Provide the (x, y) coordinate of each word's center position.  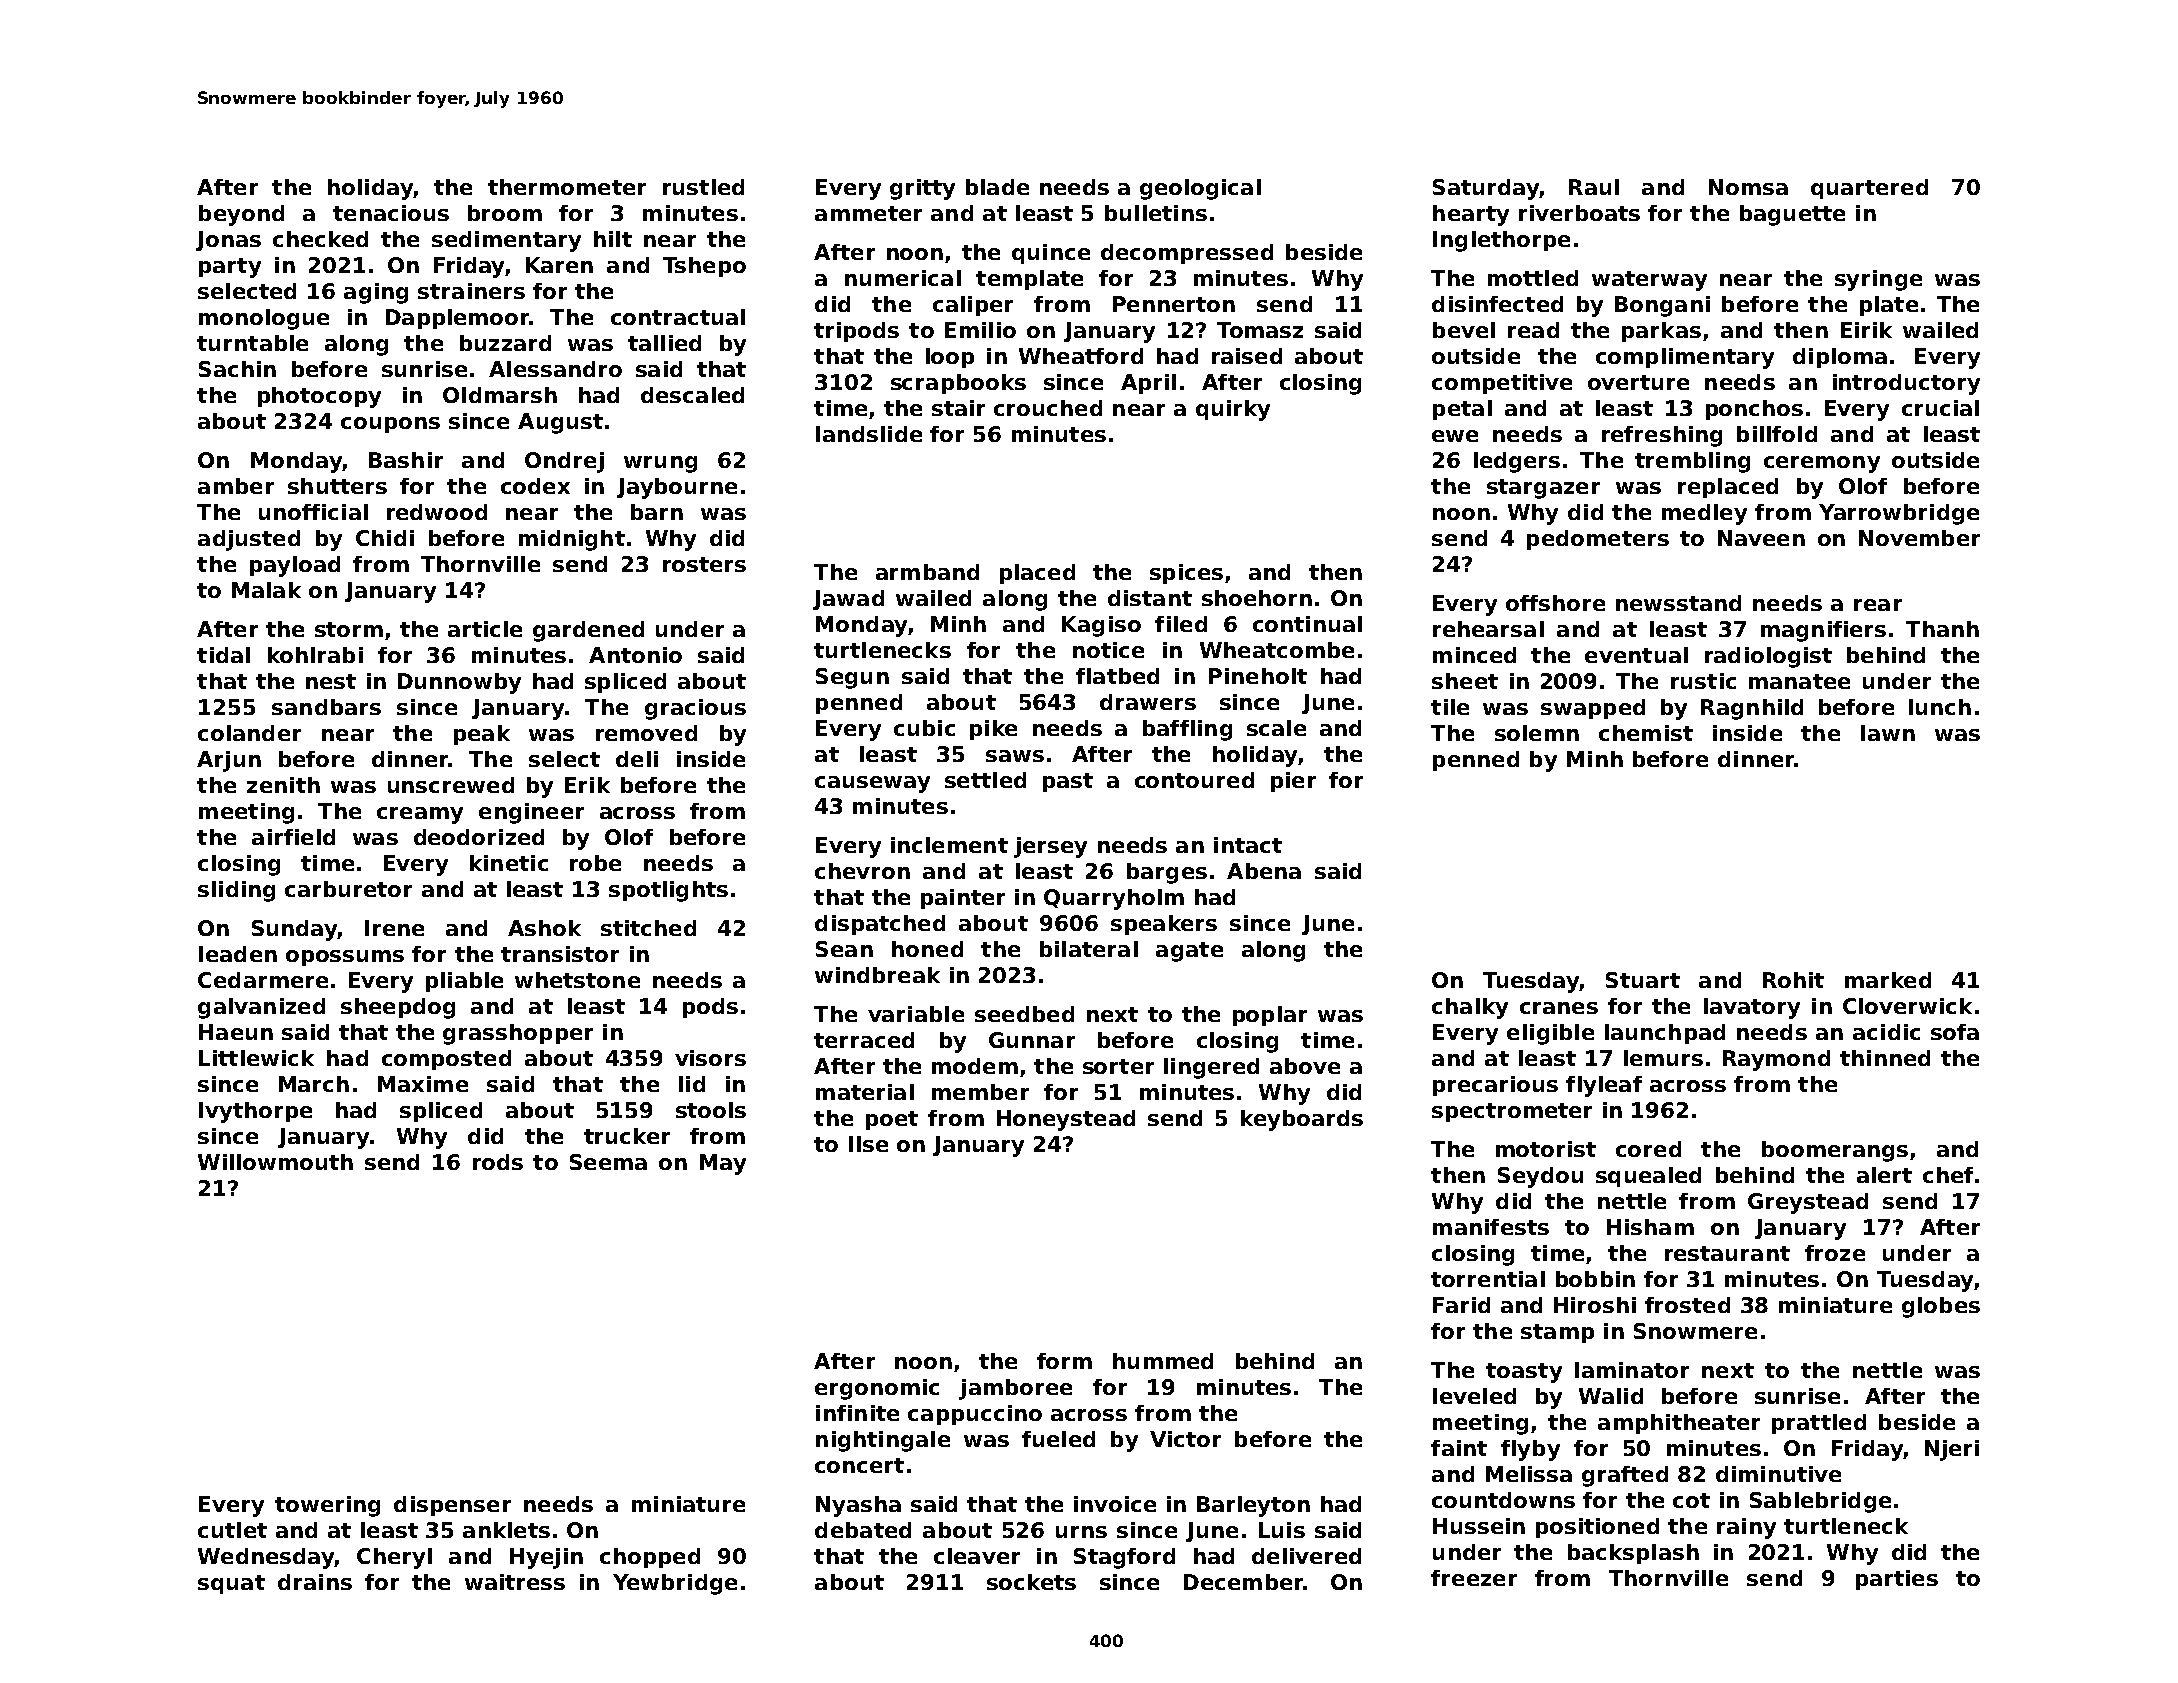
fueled (1058, 1439)
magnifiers (1823, 631)
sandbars (326, 707)
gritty (922, 189)
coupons (390, 425)
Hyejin (546, 1558)
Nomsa (1748, 187)
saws (1015, 756)
